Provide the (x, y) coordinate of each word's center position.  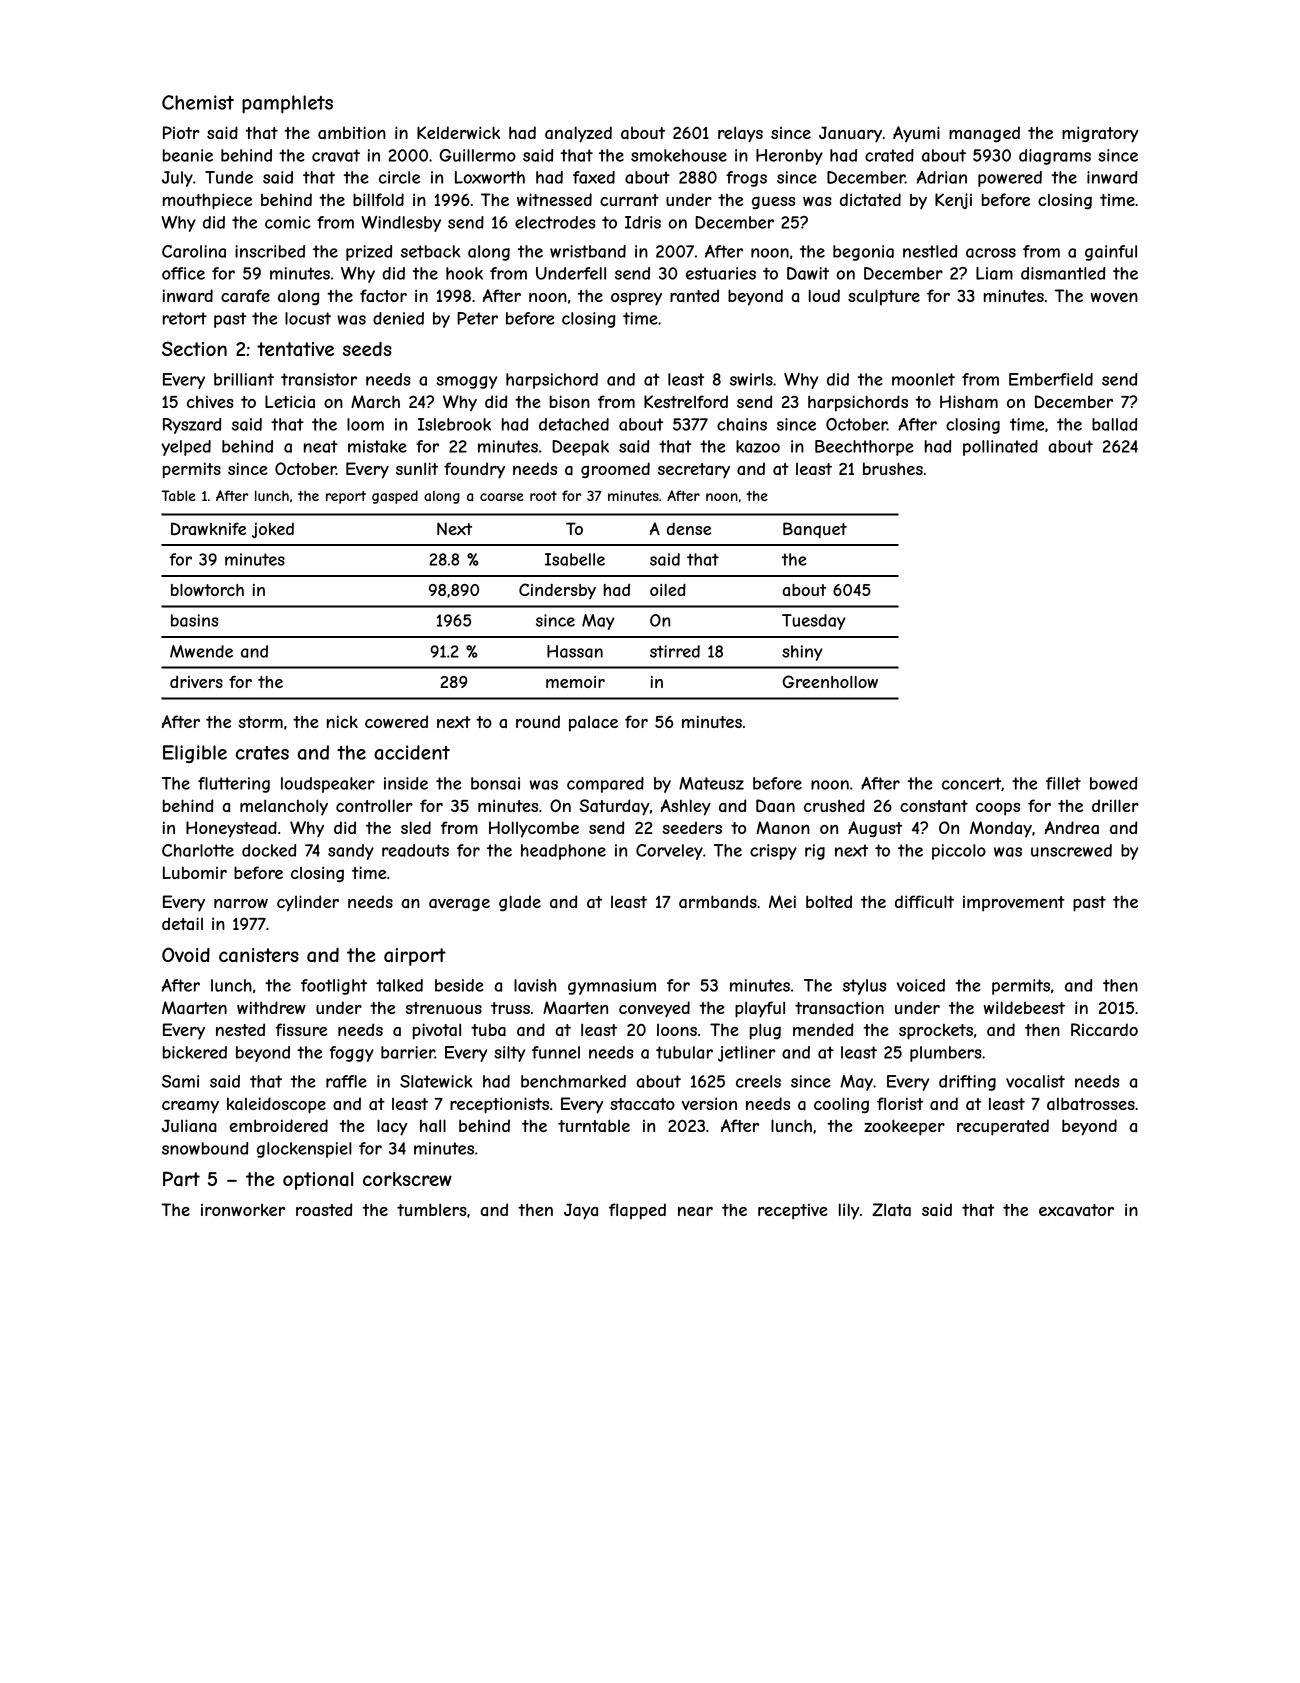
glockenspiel (304, 1150)
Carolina (194, 251)
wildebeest (1024, 1007)
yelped (186, 448)
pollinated (1000, 448)
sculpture (884, 297)
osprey (636, 299)
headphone (563, 852)
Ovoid (186, 954)
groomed (615, 470)
